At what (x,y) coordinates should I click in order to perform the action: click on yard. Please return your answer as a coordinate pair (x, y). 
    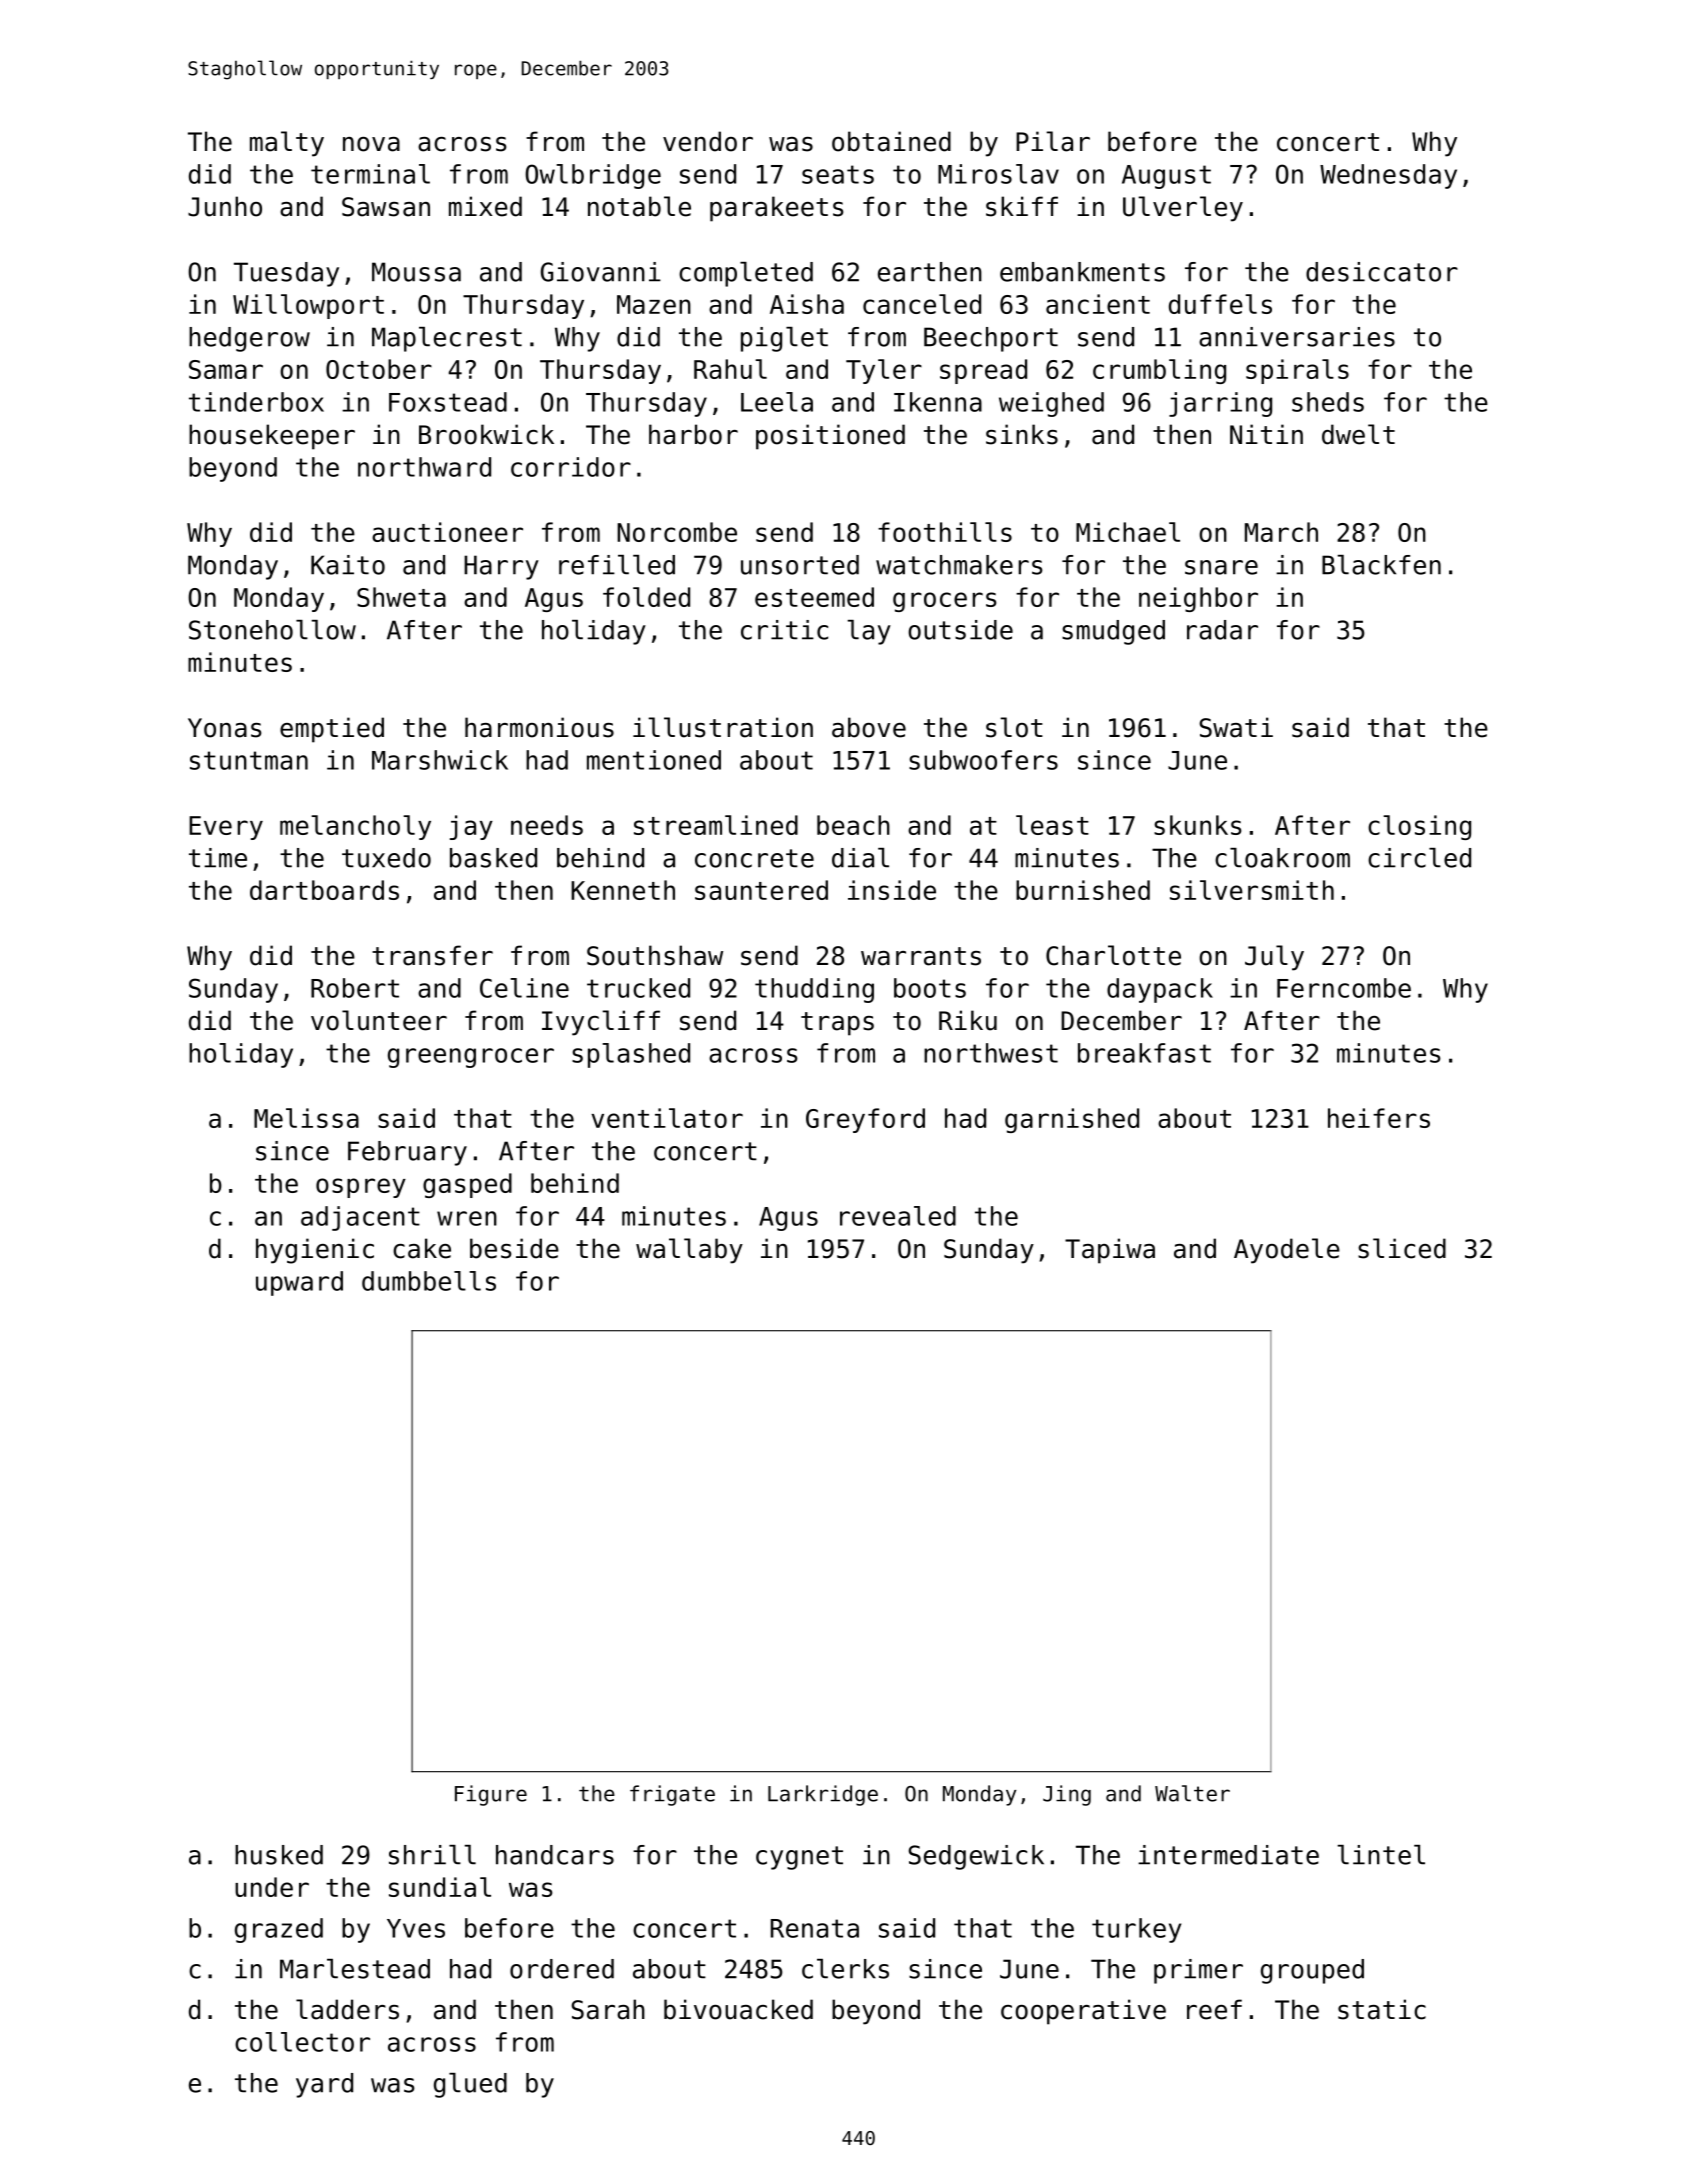
    Looking at the image, I should click on (324, 2085).
